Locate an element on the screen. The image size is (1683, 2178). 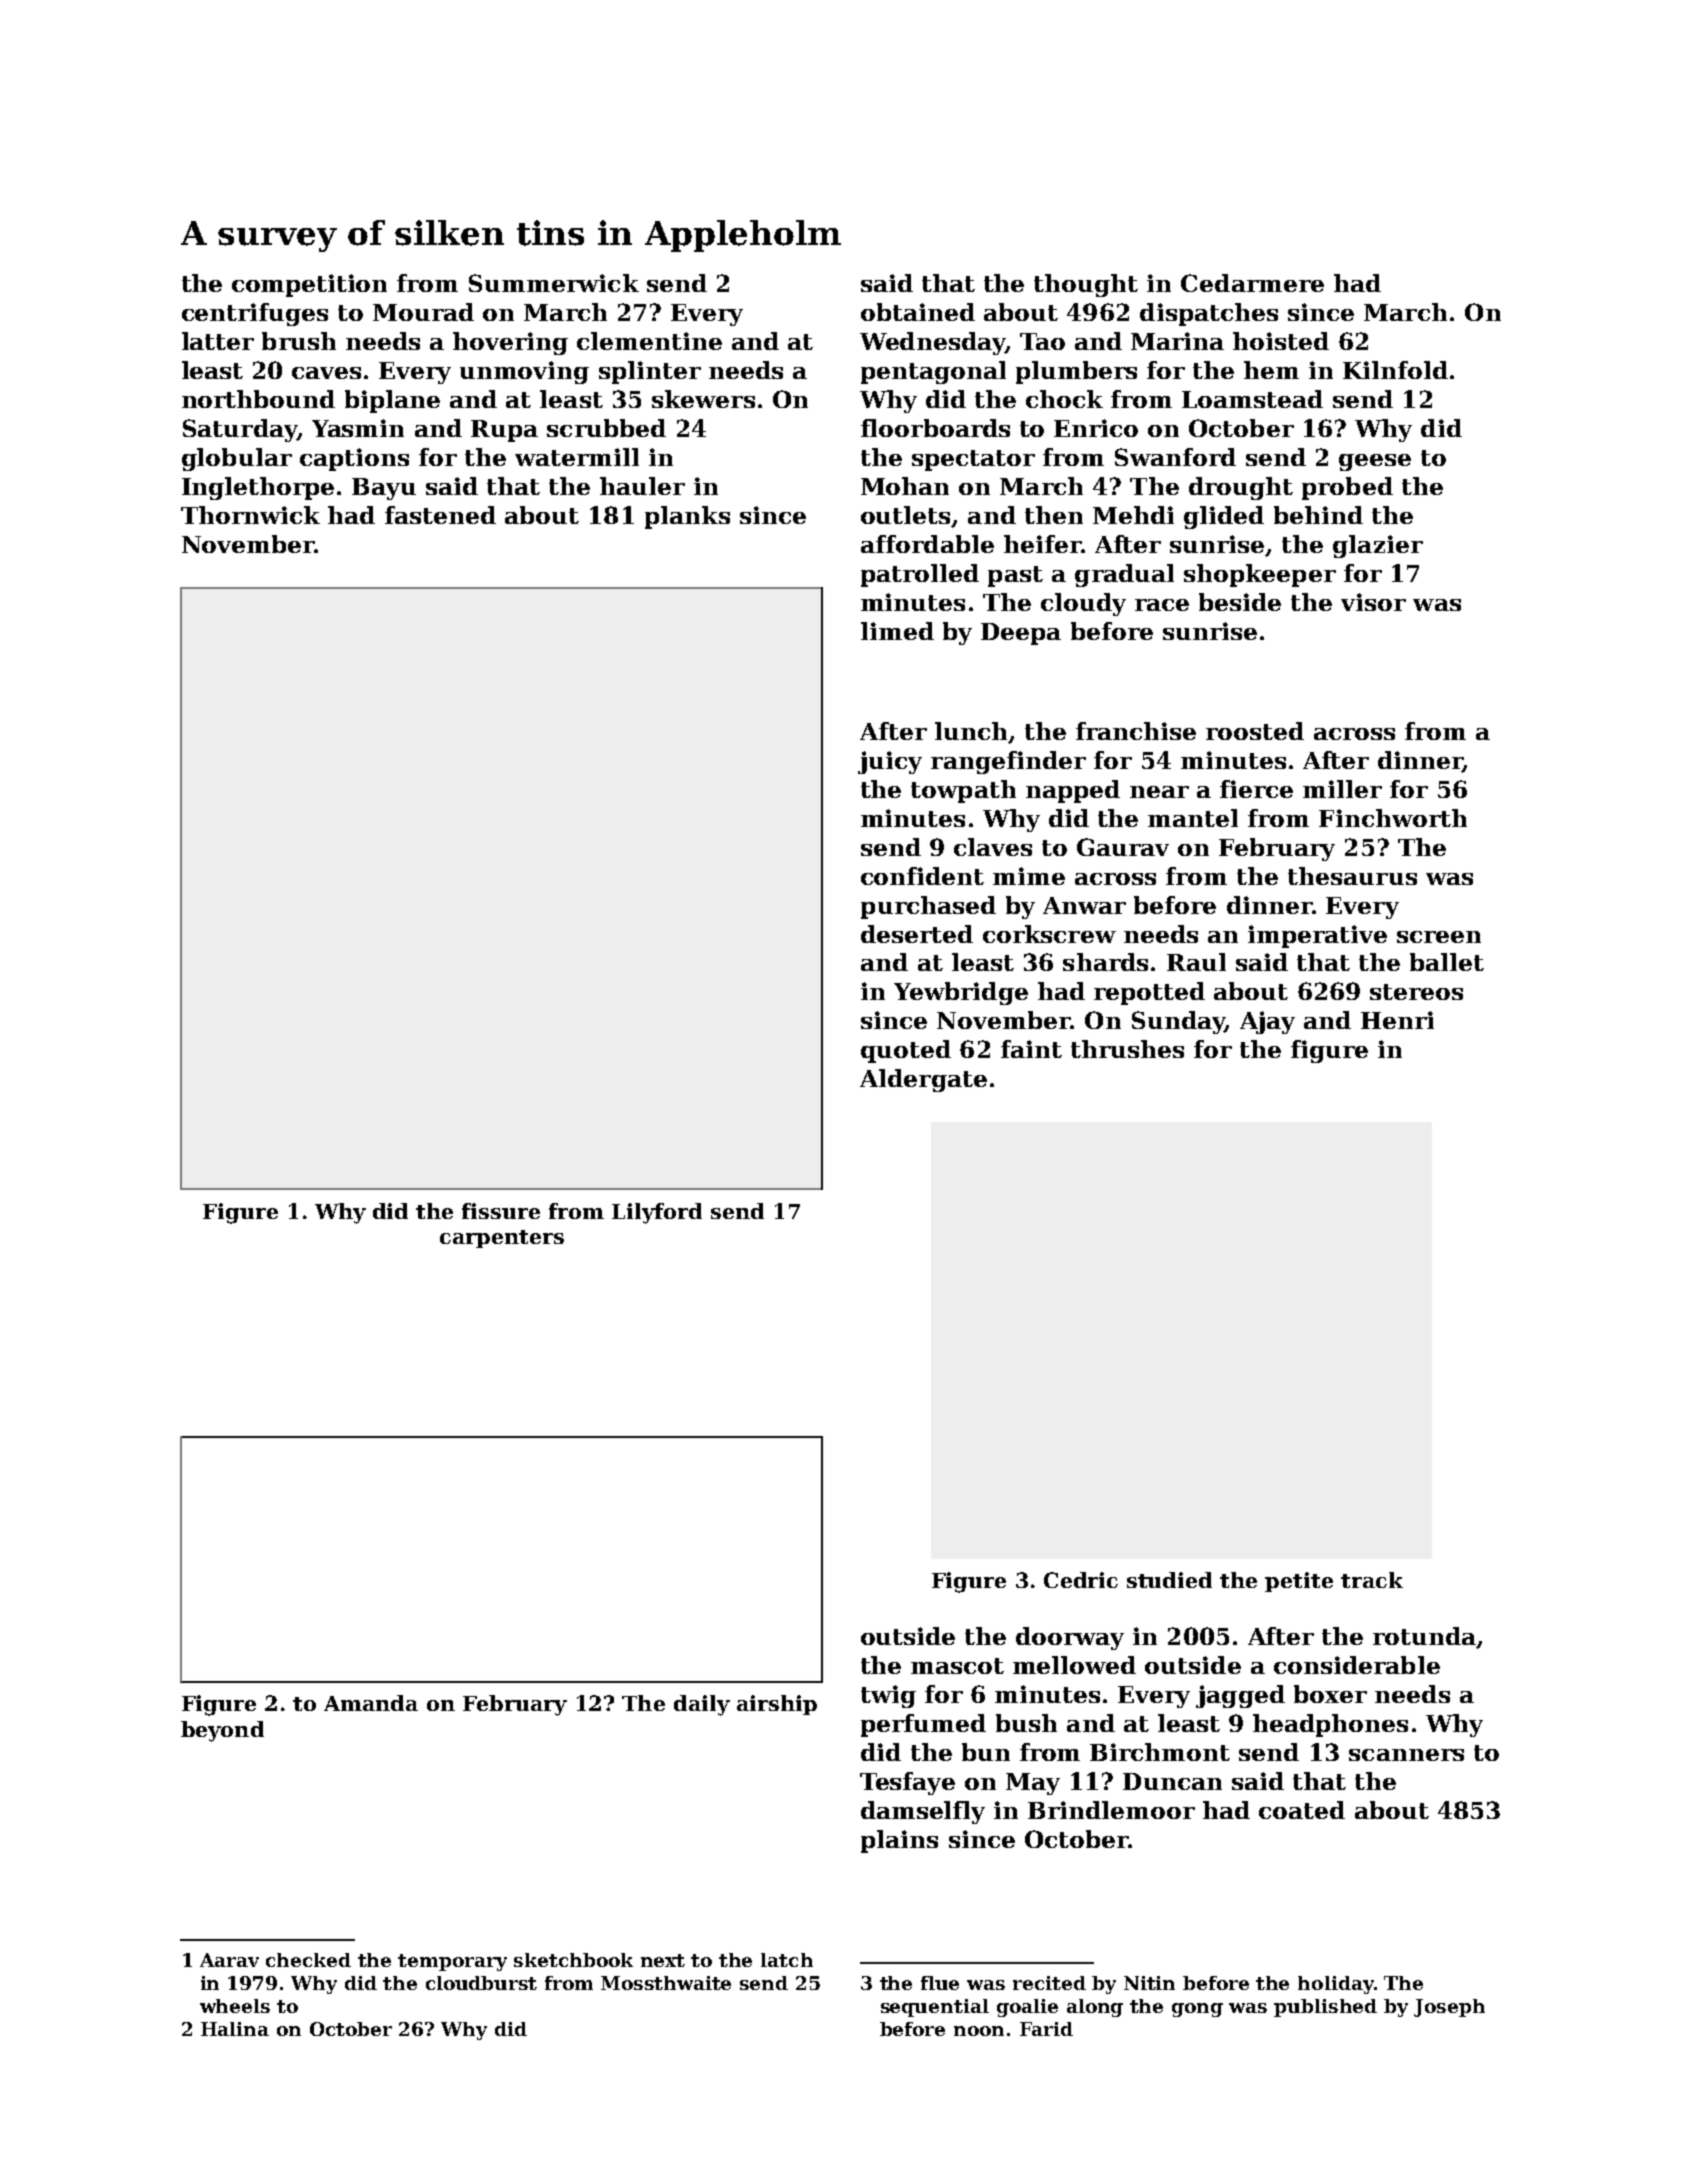
Kilnfold is located at coordinates (1395, 370).
